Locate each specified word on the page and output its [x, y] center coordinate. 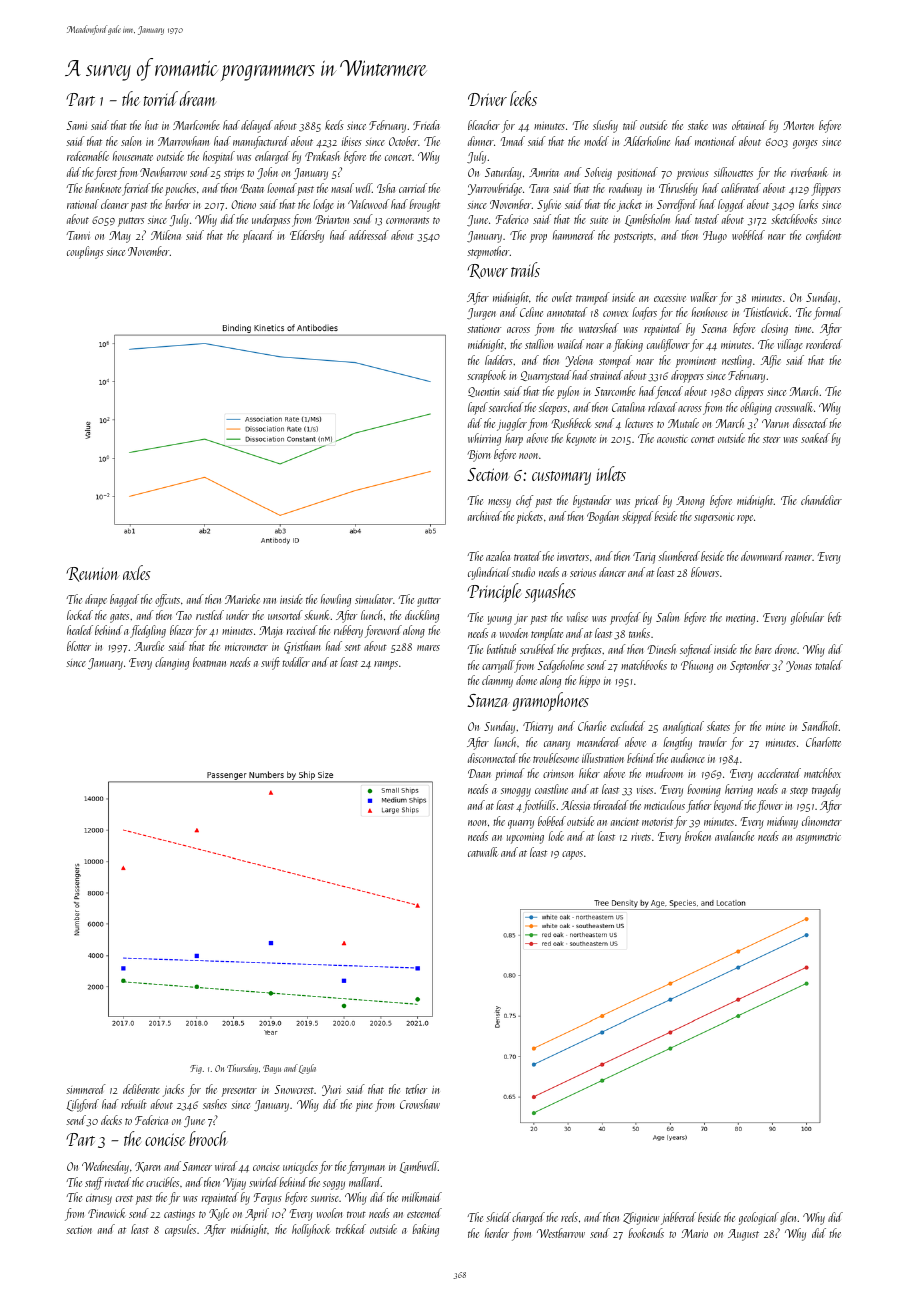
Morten [798, 125]
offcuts [167, 600]
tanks [639, 633]
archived [485, 516]
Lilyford [83, 1105]
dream [197, 98]
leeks [523, 98]
